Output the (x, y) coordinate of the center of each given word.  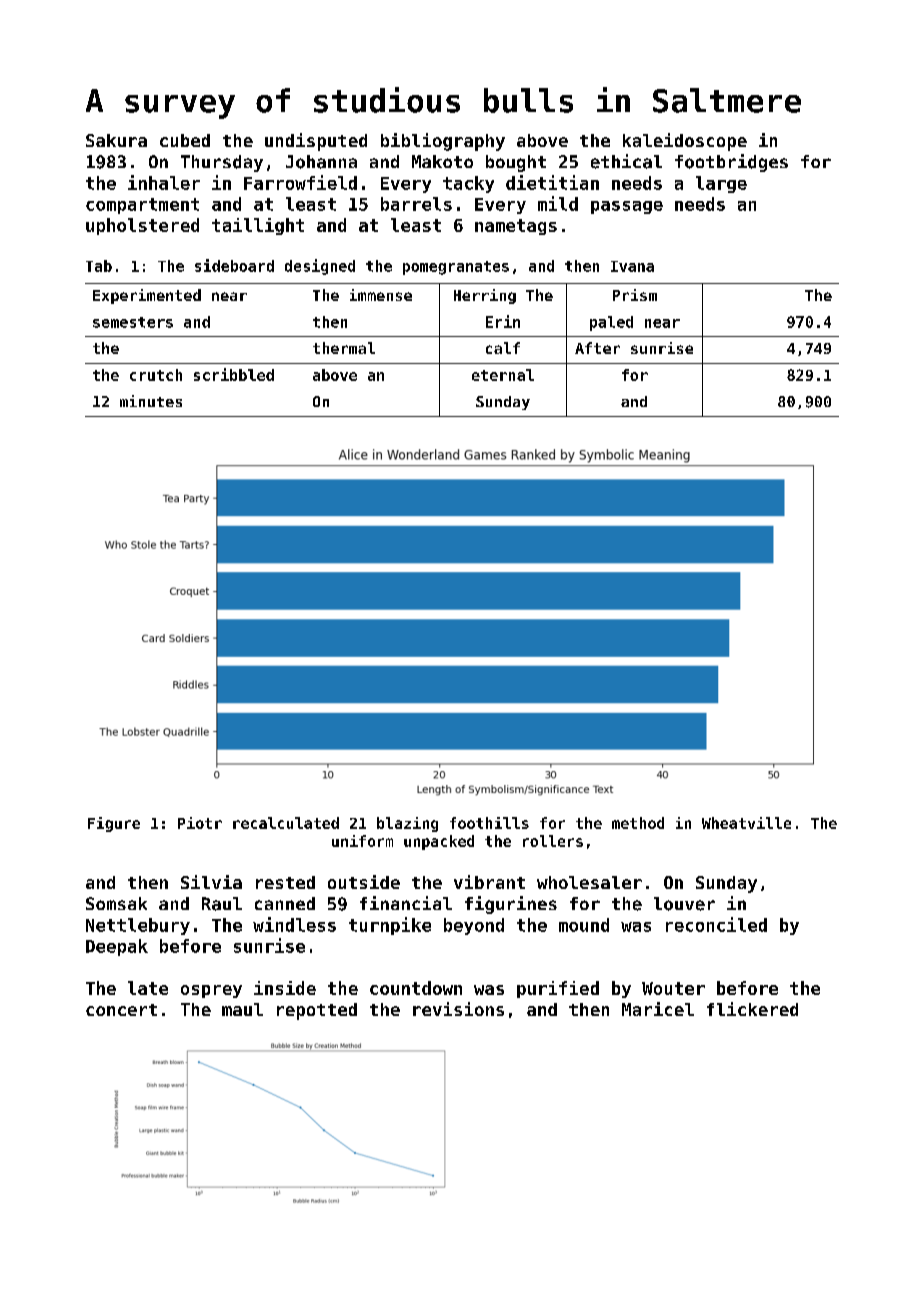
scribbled (234, 374)
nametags (516, 227)
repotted (317, 1011)
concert (121, 1010)
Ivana (632, 266)
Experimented (147, 296)
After (597, 348)
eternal (503, 375)
